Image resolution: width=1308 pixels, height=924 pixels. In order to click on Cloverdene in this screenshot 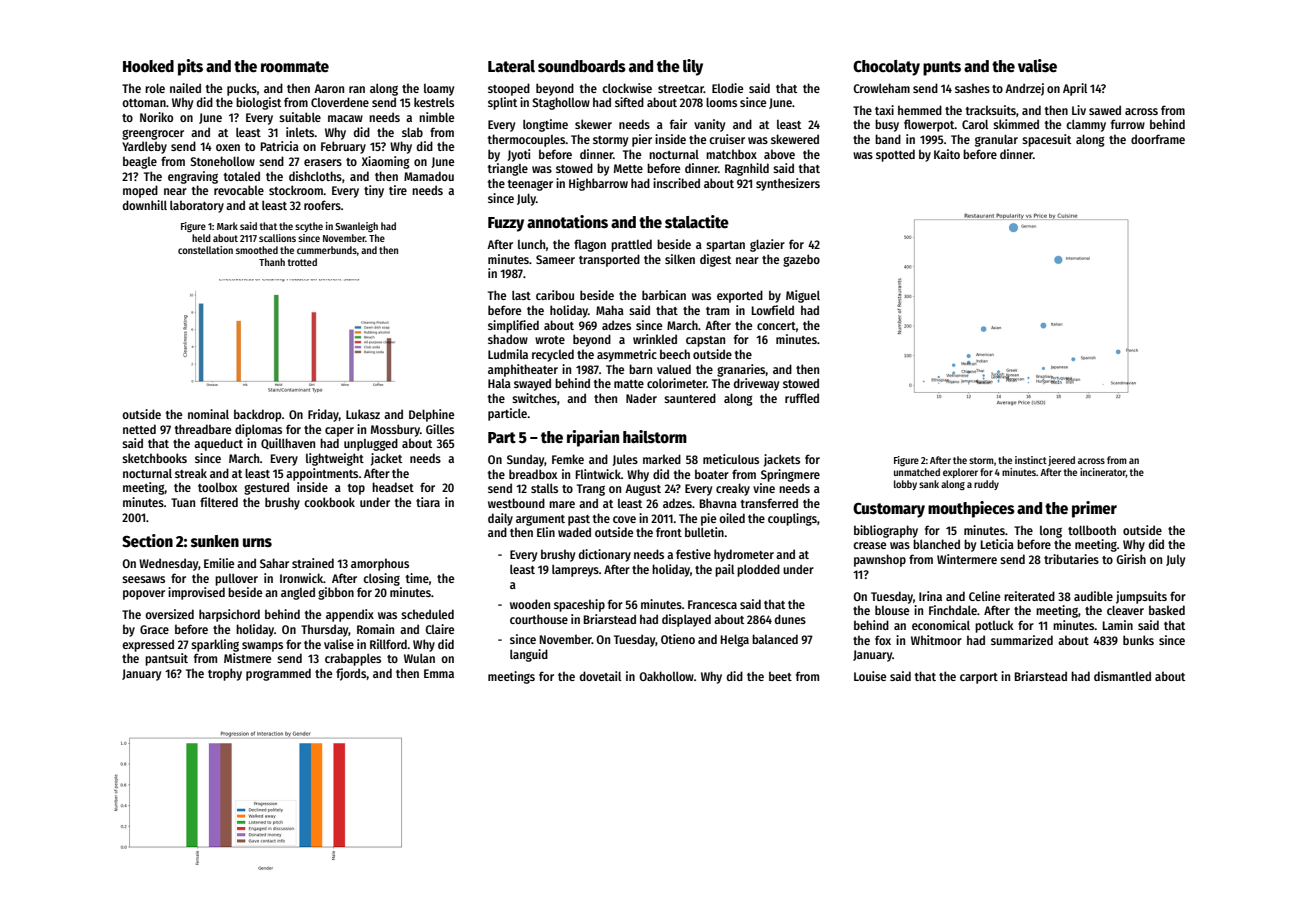, I will do `click(340, 102)`.
